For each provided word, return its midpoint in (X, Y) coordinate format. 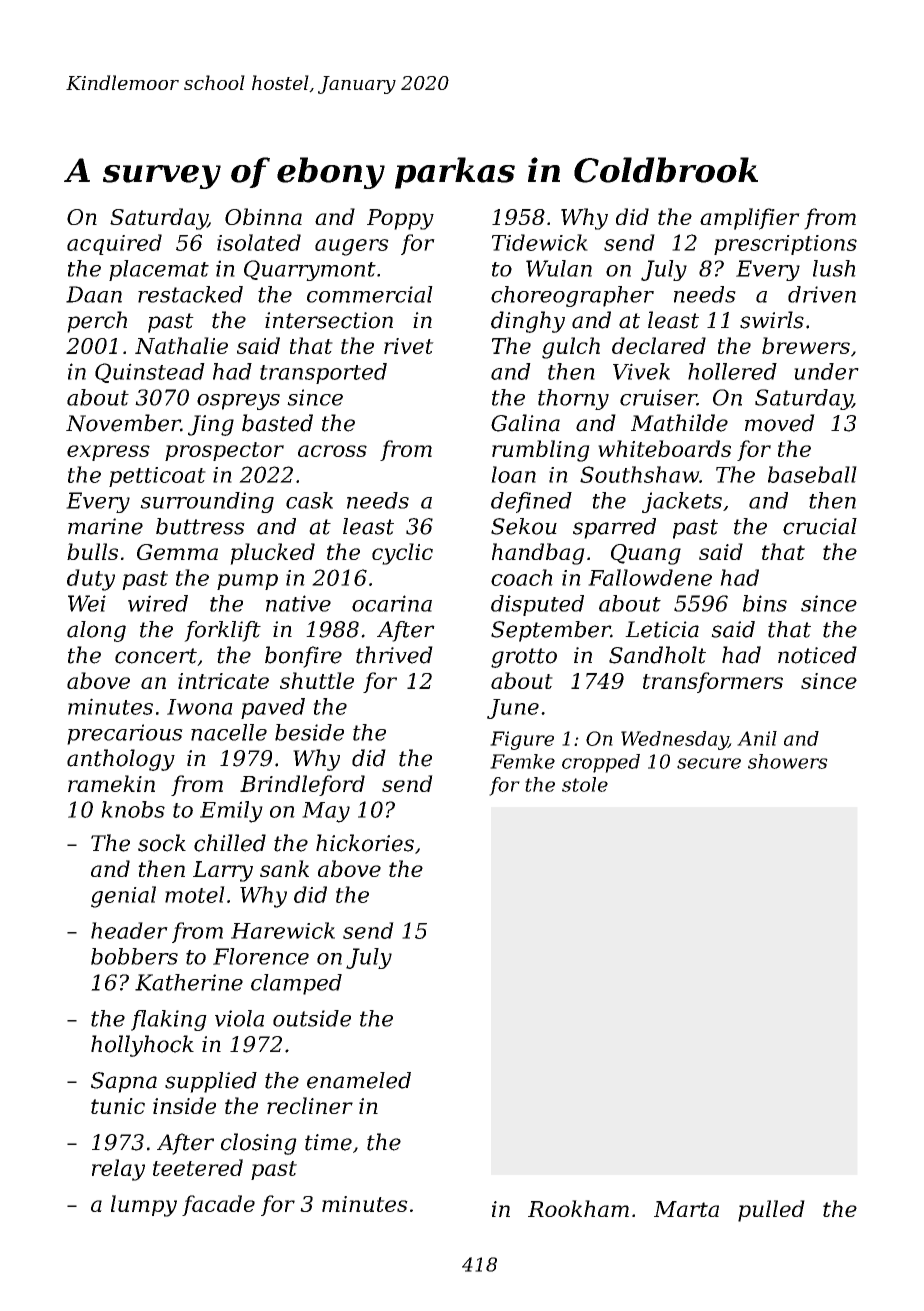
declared (659, 345)
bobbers (134, 956)
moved (780, 423)
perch (97, 322)
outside (312, 1018)
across (332, 451)
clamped (296, 984)
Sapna (124, 1082)
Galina (525, 423)
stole (585, 784)
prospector (224, 451)
